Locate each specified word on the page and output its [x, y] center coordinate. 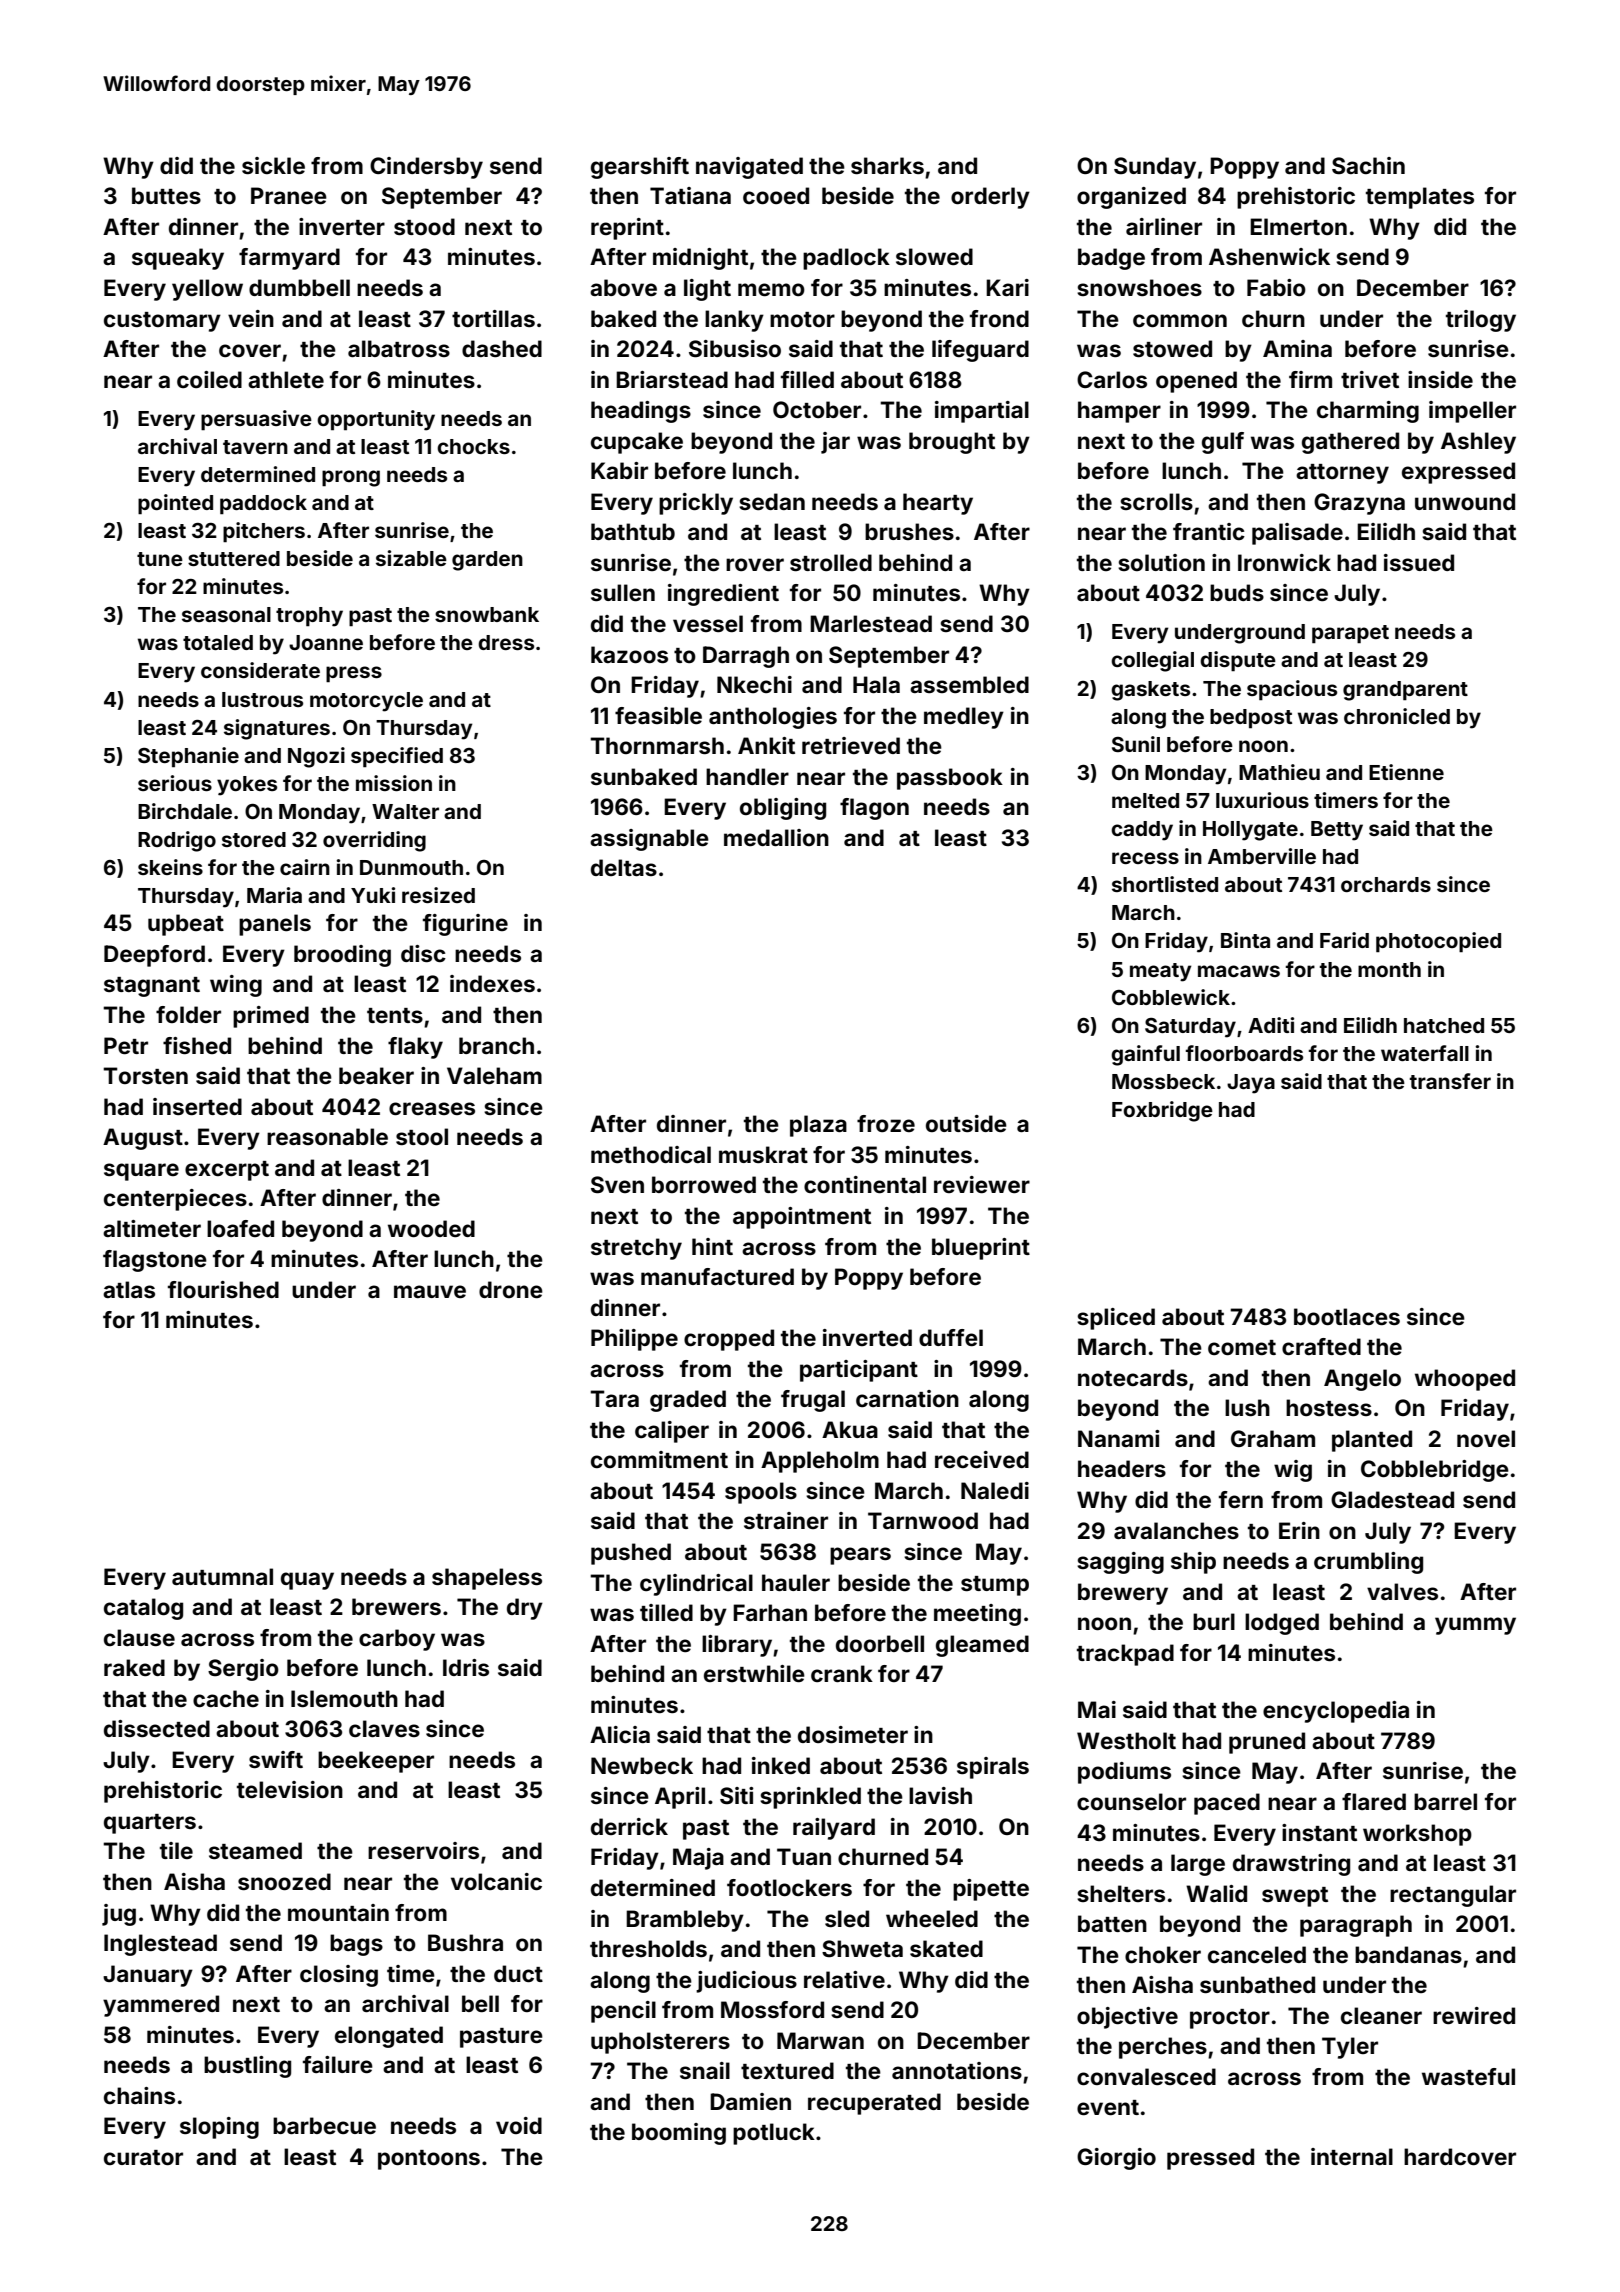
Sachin [1368, 165]
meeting [977, 1615]
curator [143, 2157]
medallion [776, 837]
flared [1374, 1801]
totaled [218, 642]
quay [307, 1581]
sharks [887, 165]
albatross [399, 348]
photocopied [1438, 942]
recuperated [874, 2104]
